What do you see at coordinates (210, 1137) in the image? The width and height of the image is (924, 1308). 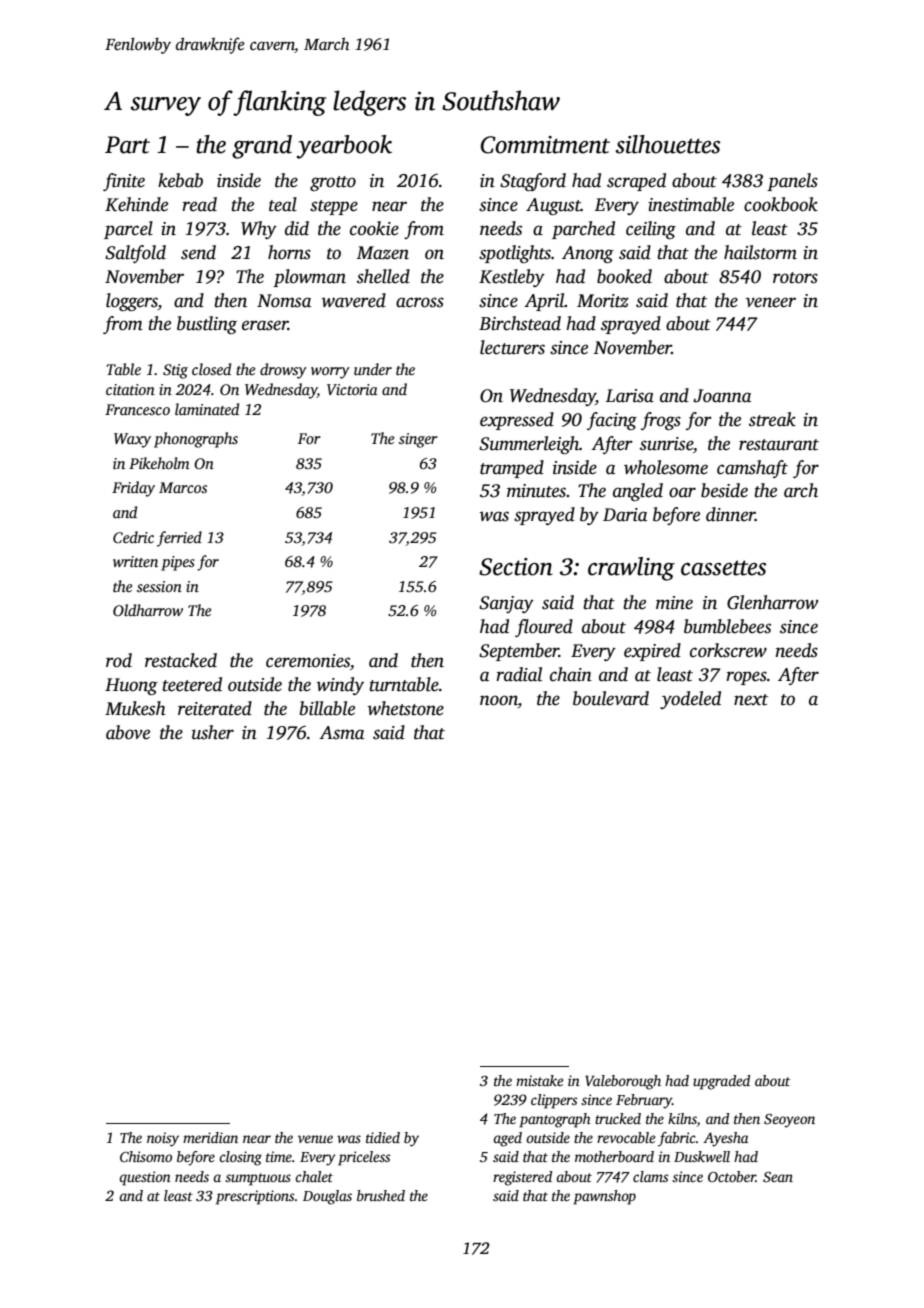 I see `meridian` at bounding box center [210, 1137].
